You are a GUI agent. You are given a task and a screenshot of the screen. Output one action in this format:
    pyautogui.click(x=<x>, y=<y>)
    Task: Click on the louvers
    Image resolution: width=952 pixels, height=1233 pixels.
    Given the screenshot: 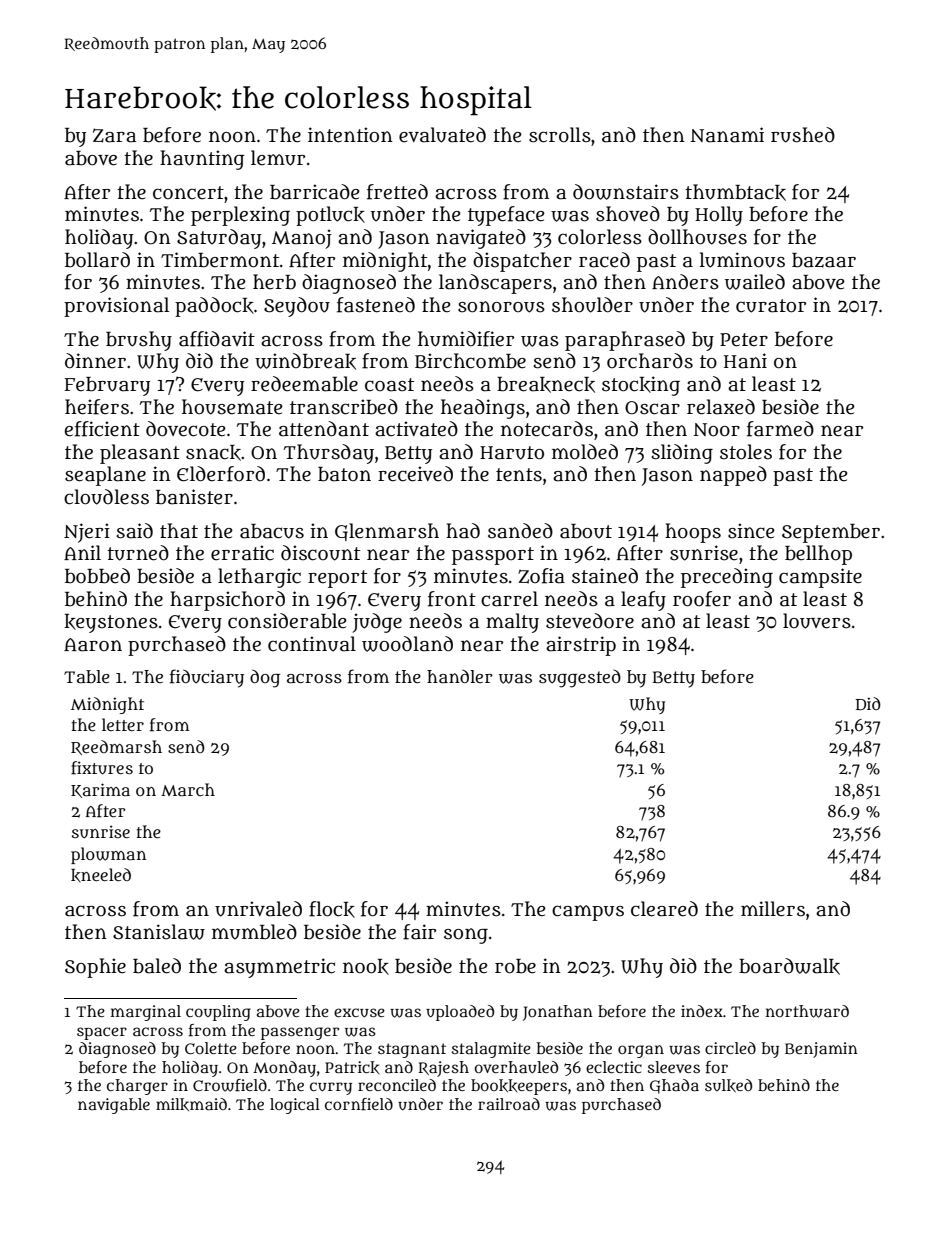 What is the action you would take?
    pyautogui.click(x=817, y=621)
